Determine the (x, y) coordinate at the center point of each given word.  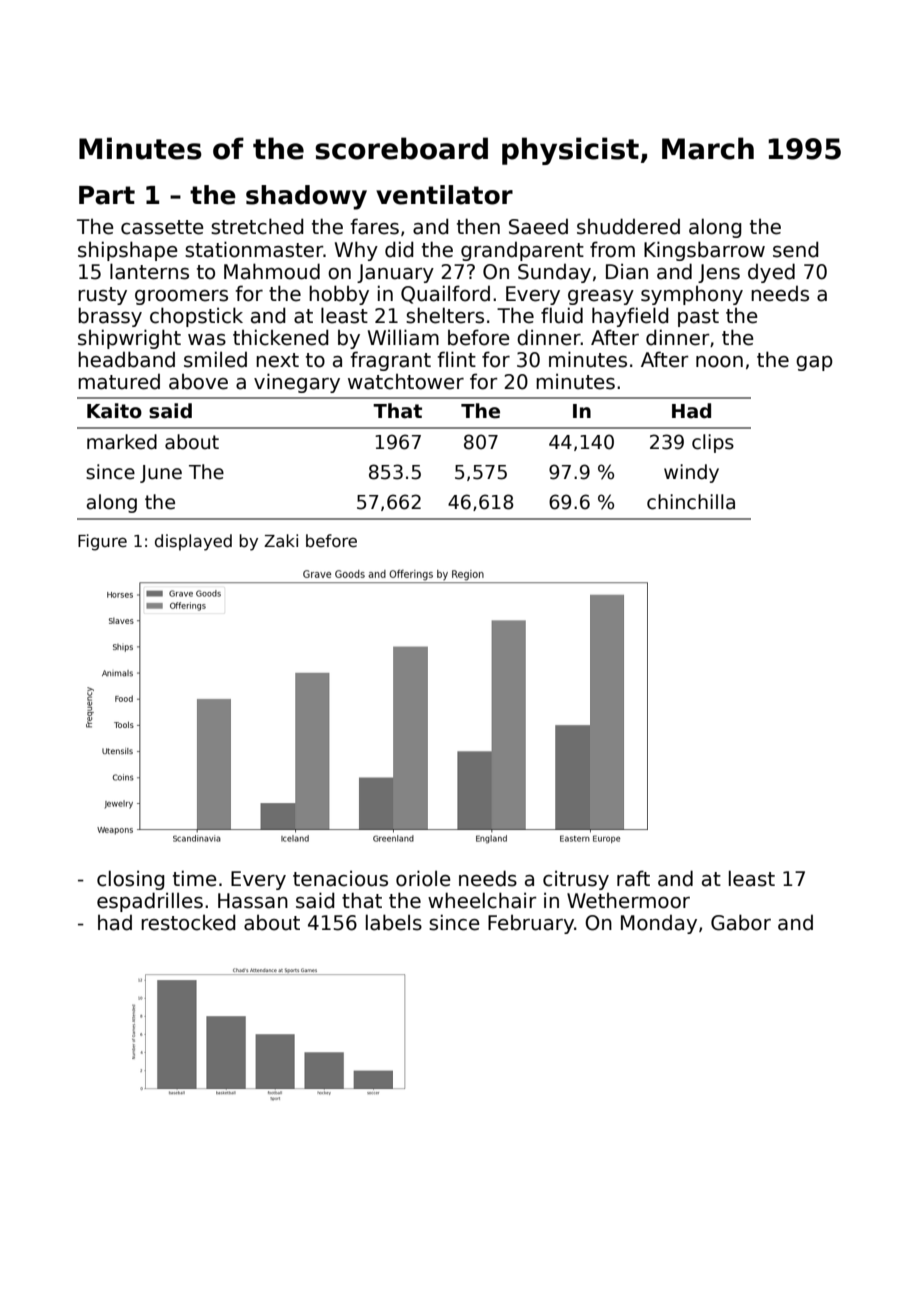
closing (131, 880)
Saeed (538, 226)
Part (107, 195)
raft (633, 878)
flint (456, 359)
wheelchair (482, 900)
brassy (110, 317)
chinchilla (691, 502)
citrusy (576, 880)
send (796, 249)
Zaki (281, 541)
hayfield (630, 317)
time (195, 878)
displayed (193, 542)
